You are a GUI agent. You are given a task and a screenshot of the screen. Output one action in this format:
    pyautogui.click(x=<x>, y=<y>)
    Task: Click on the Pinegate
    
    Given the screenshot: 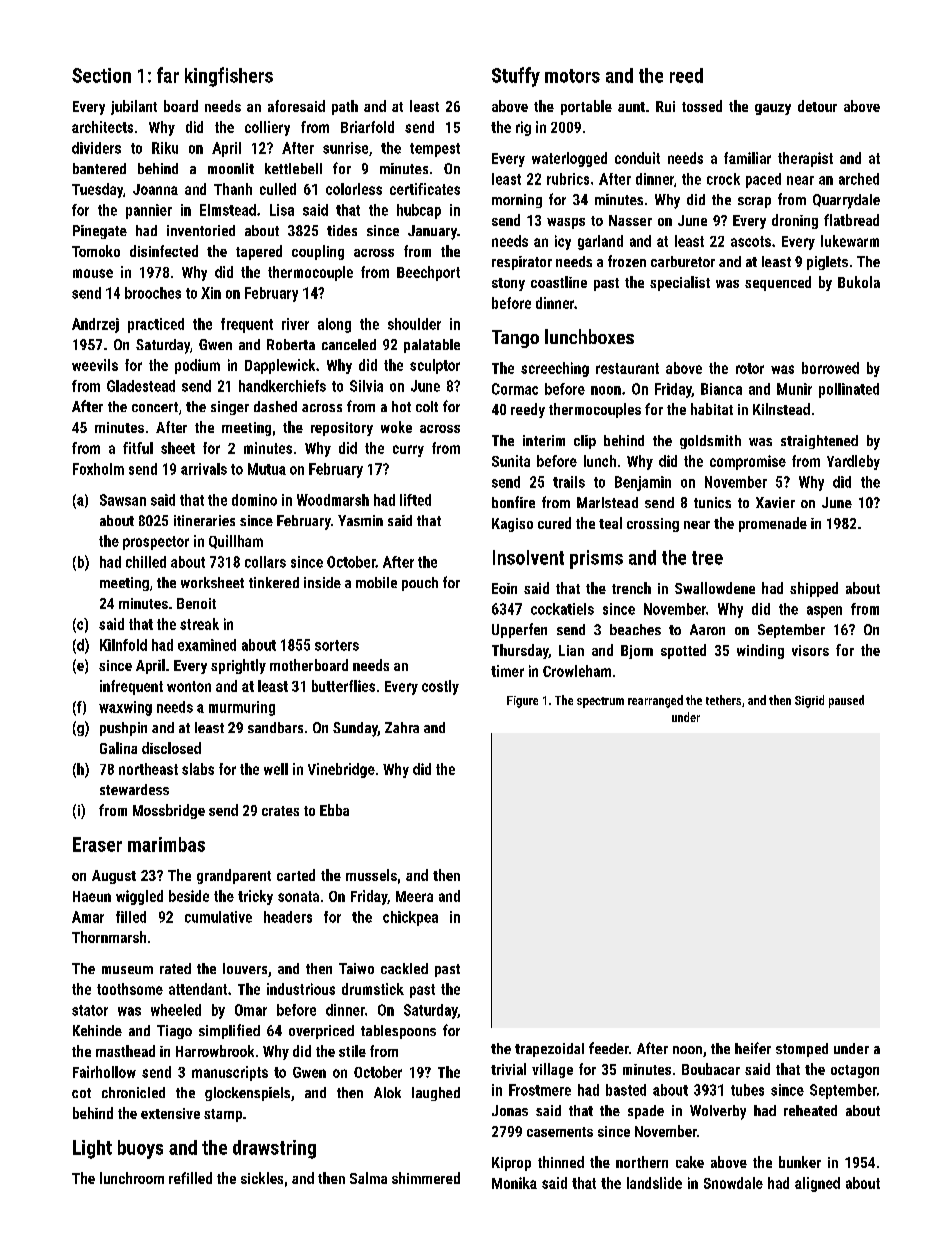 What is the action you would take?
    pyautogui.click(x=100, y=232)
